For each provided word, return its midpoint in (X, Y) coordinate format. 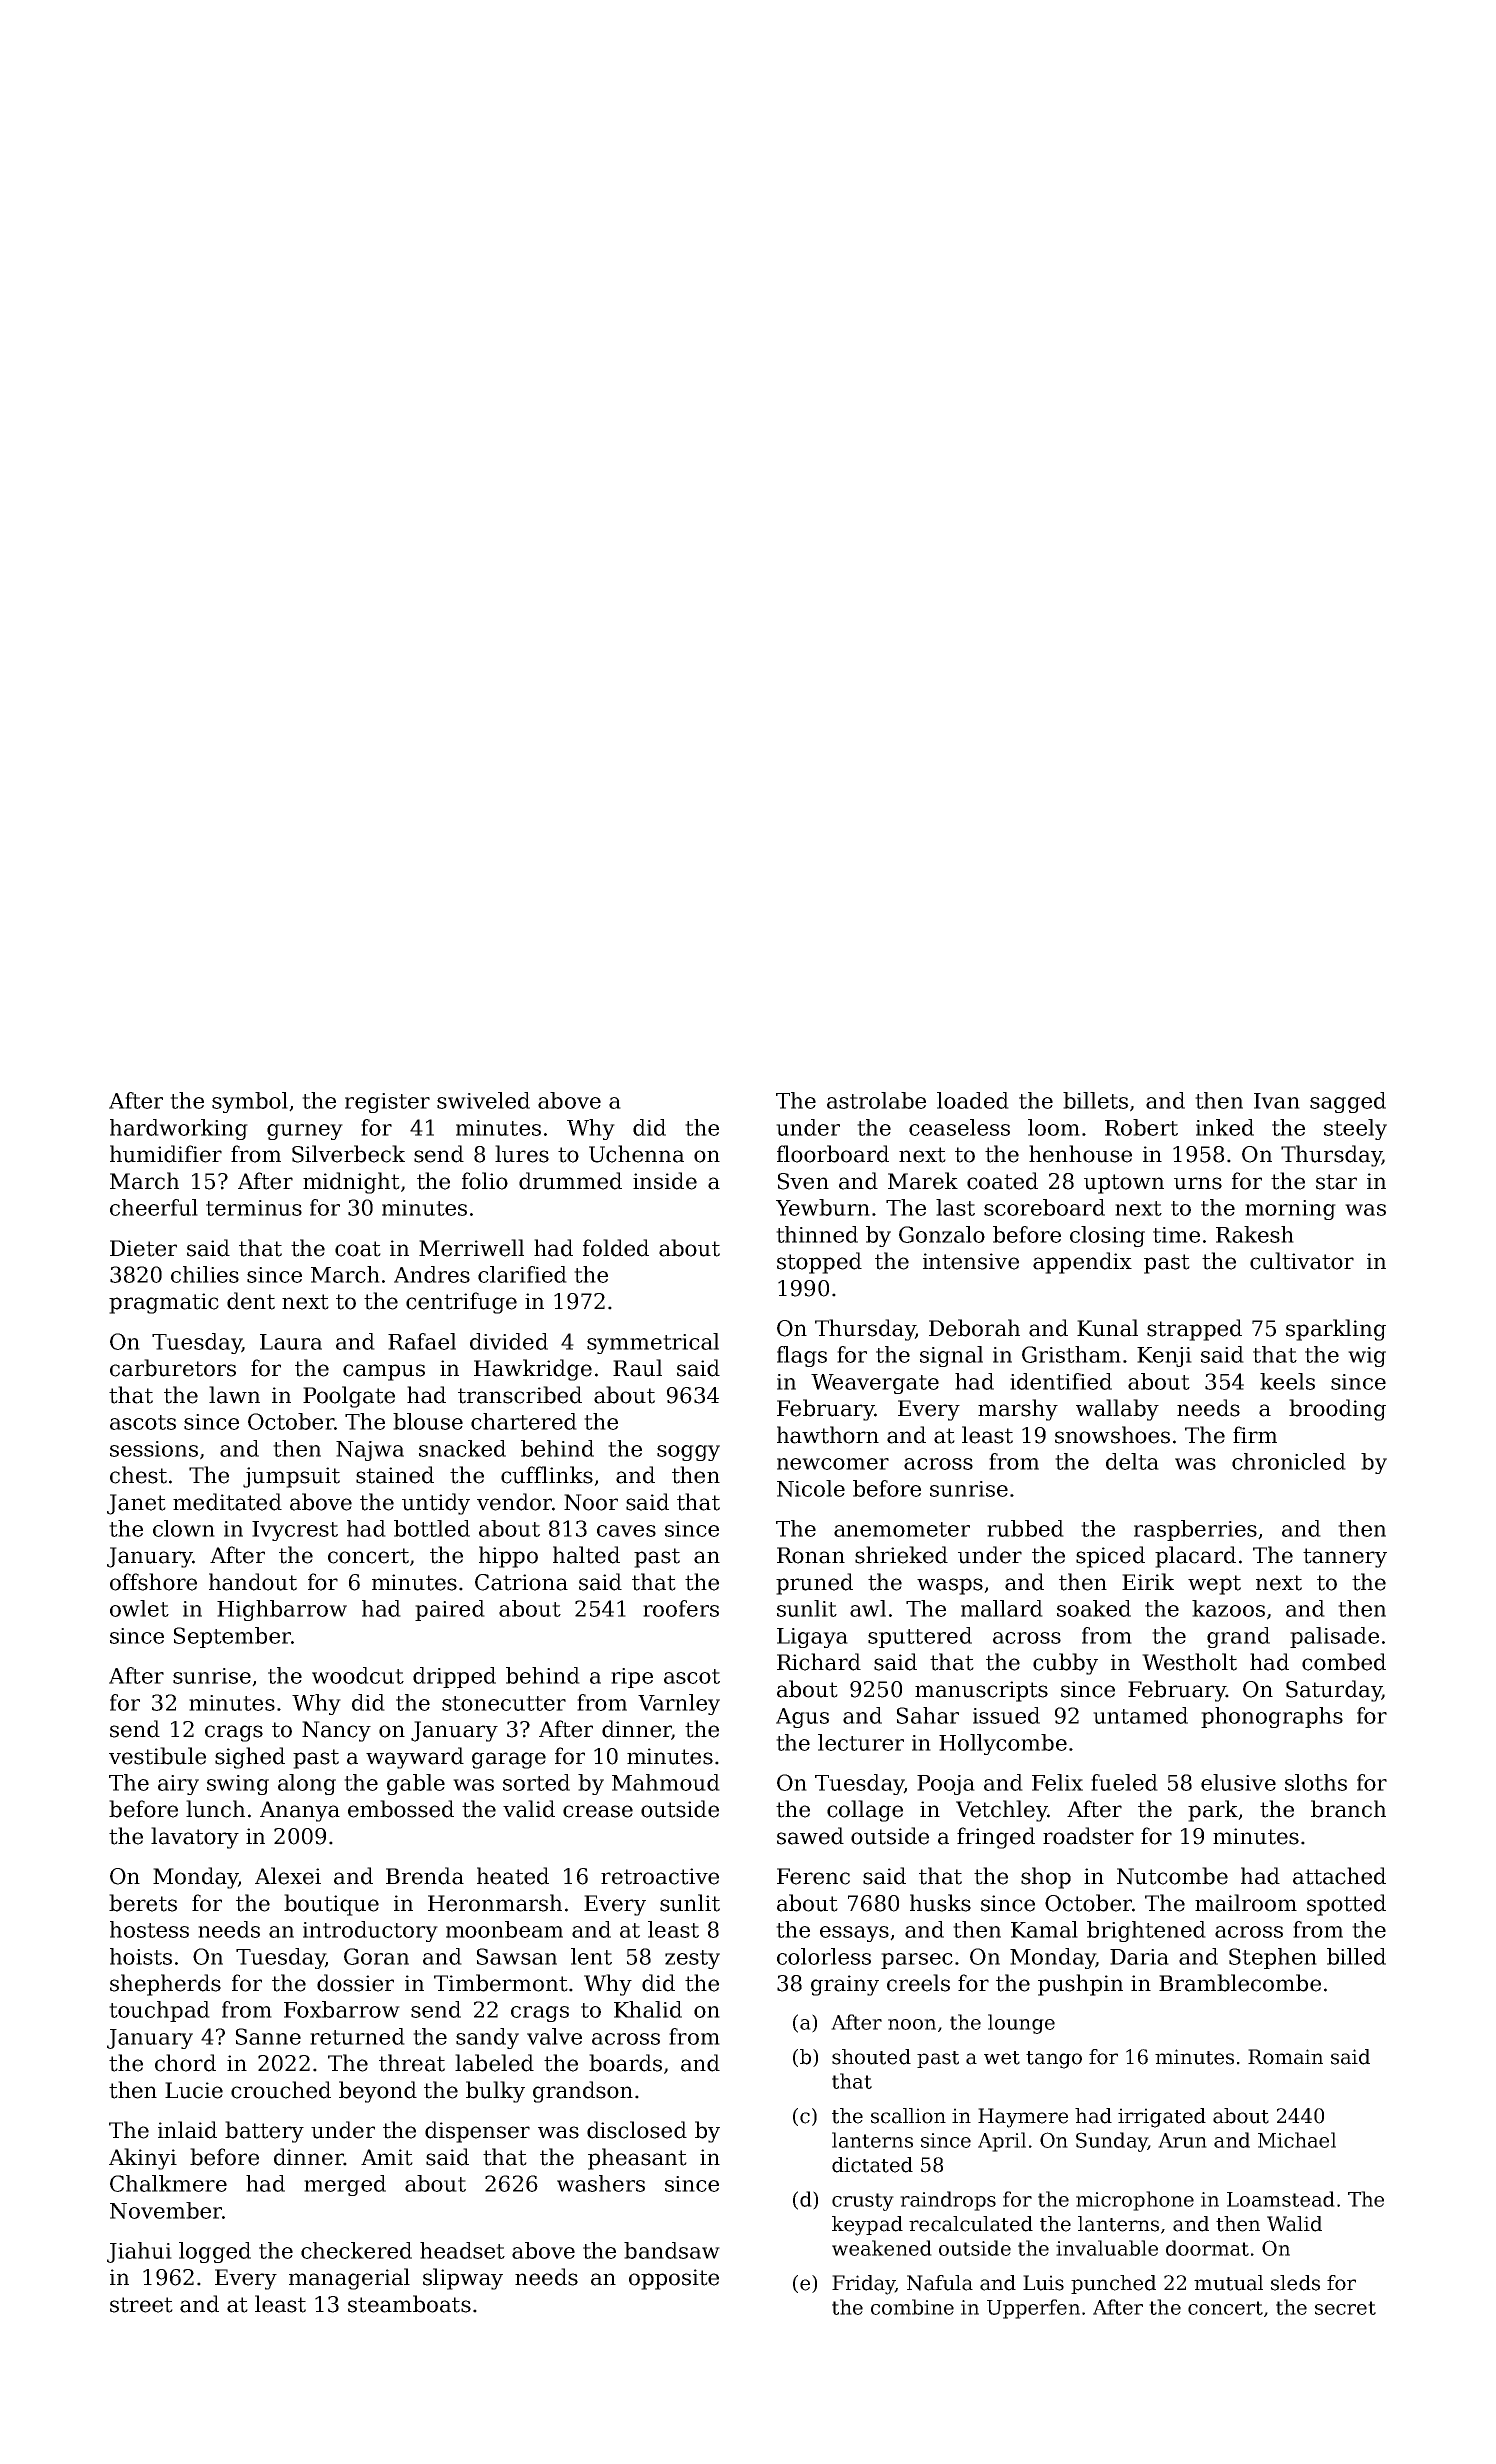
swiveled (483, 1100)
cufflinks (547, 1475)
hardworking (179, 1129)
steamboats (409, 2304)
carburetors (173, 1368)
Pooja (946, 1785)
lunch (215, 1809)
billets (1095, 1100)
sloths (1316, 1782)
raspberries (1195, 1530)
